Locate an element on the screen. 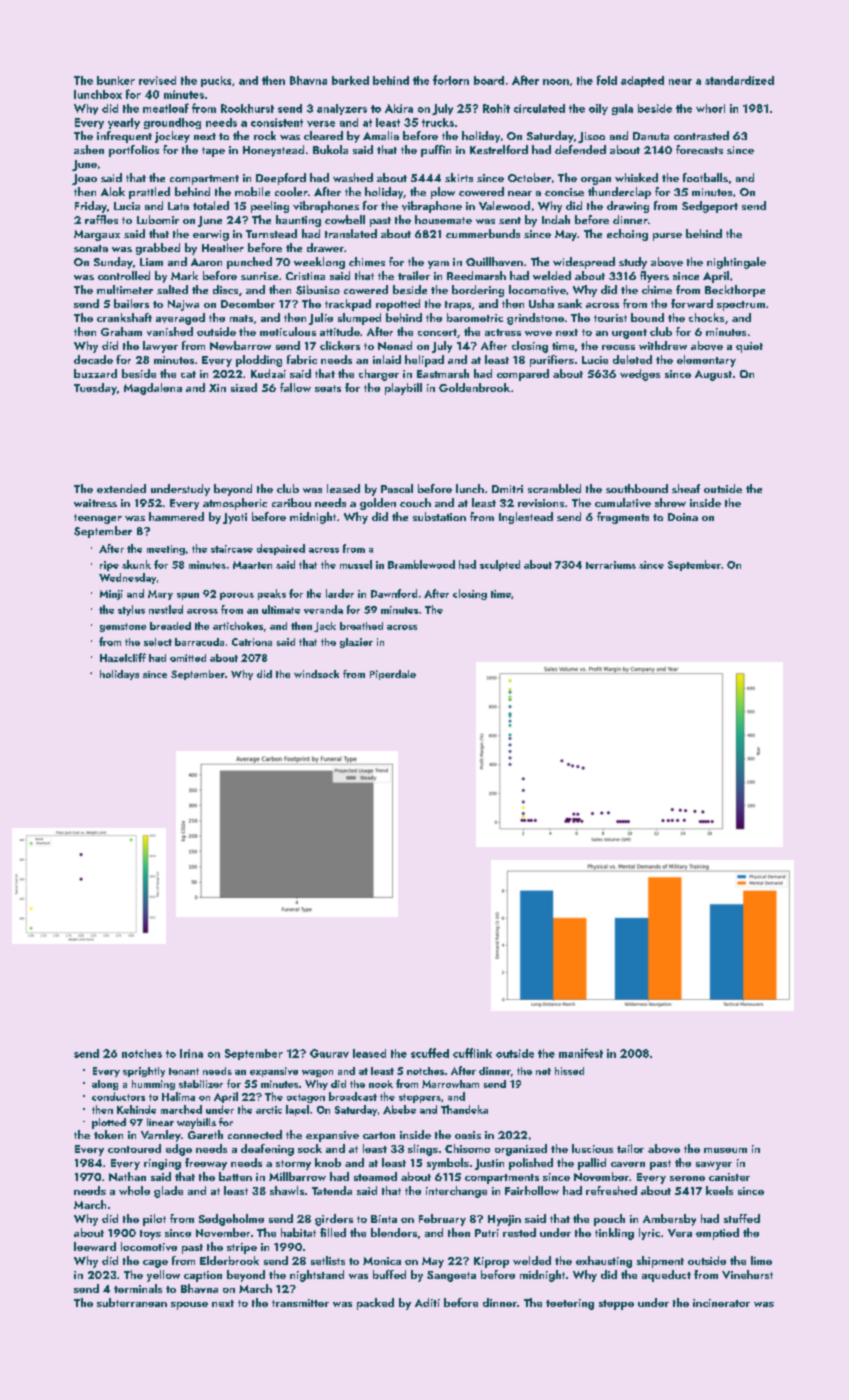 This screenshot has width=849, height=1400. quiet is located at coordinates (749, 347).
